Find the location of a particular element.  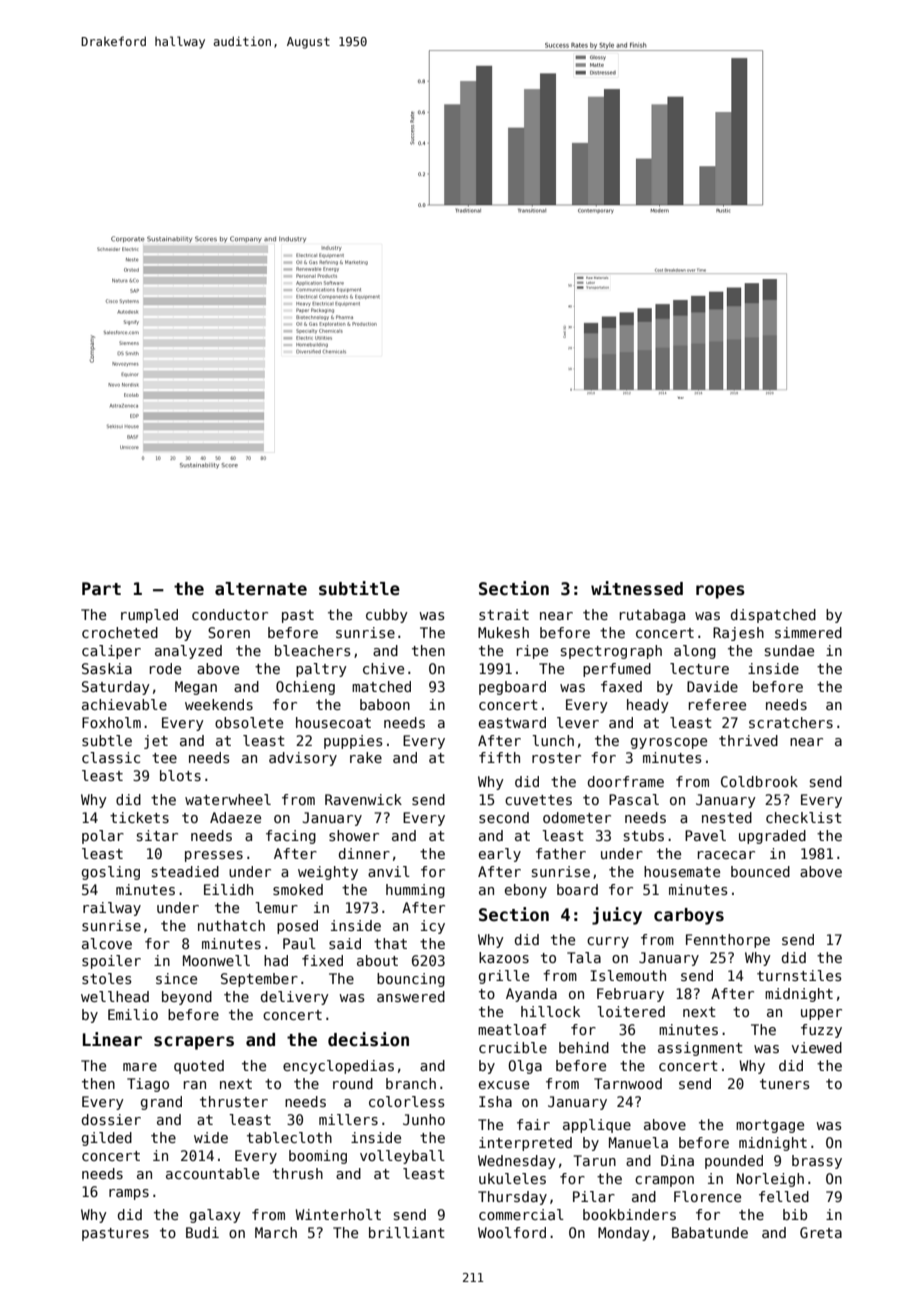

obsolete is located at coordinates (249, 722).
